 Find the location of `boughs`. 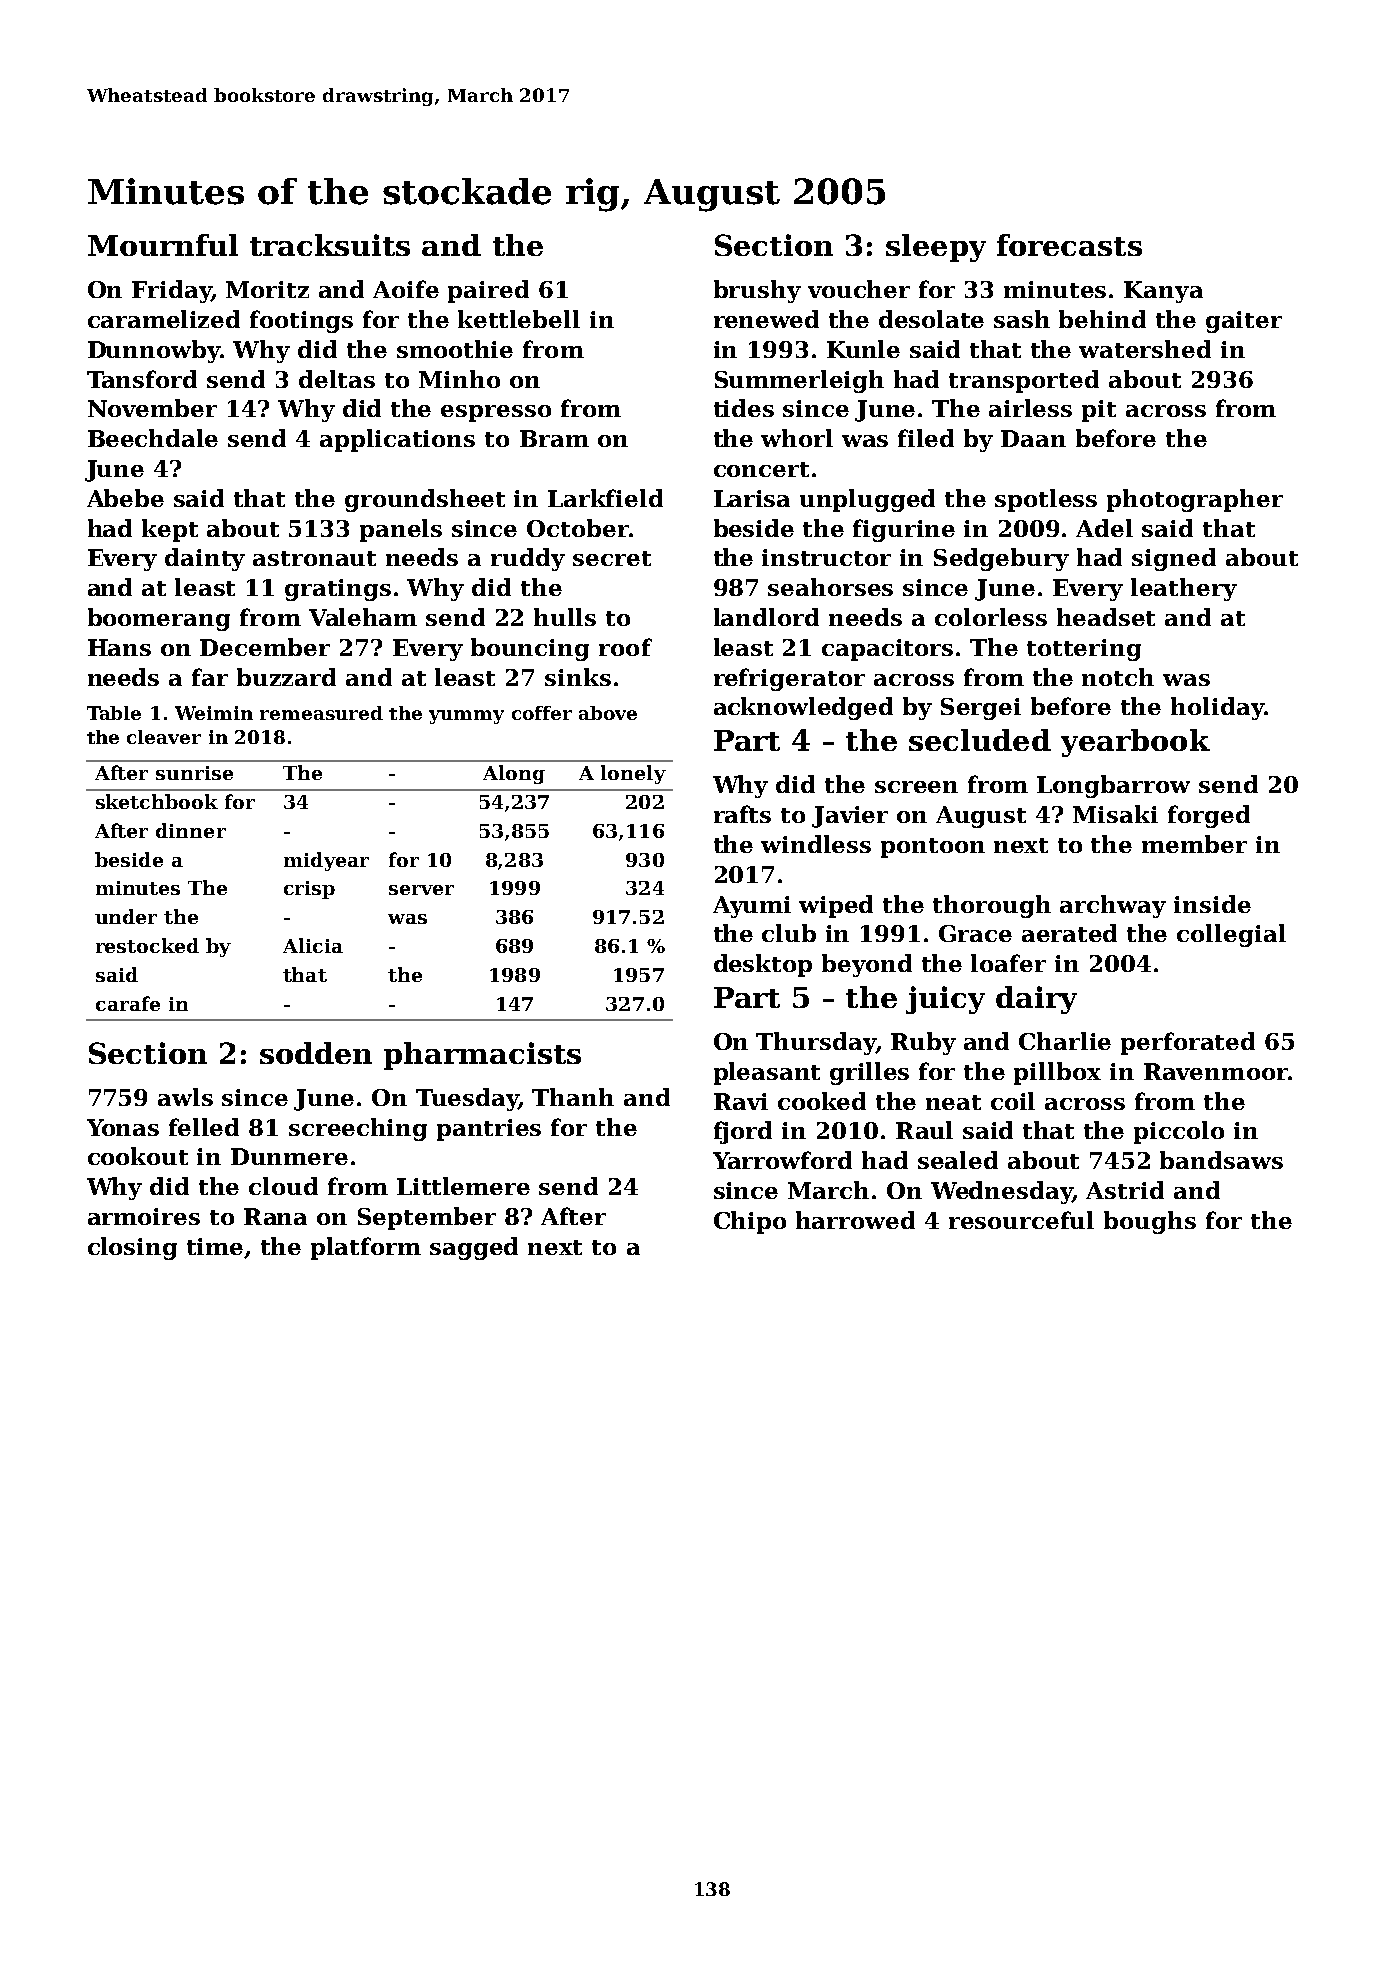

boughs is located at coordinates (1150, 1222).
